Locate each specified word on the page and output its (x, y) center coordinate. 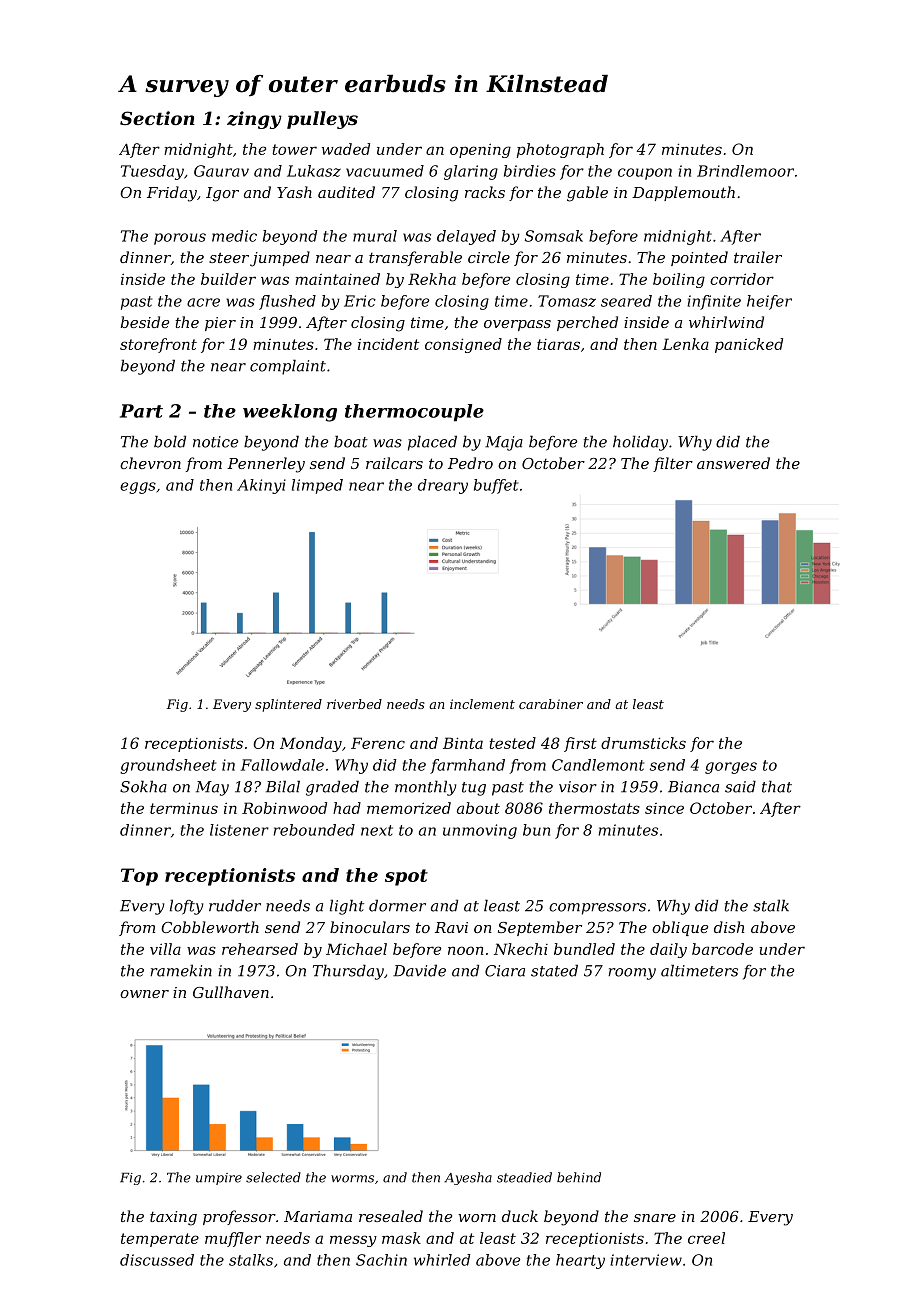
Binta (463, 743)
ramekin (181, 970)
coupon (645, 174)
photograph (560, 150)
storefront (158, 345)
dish (729, 927)
